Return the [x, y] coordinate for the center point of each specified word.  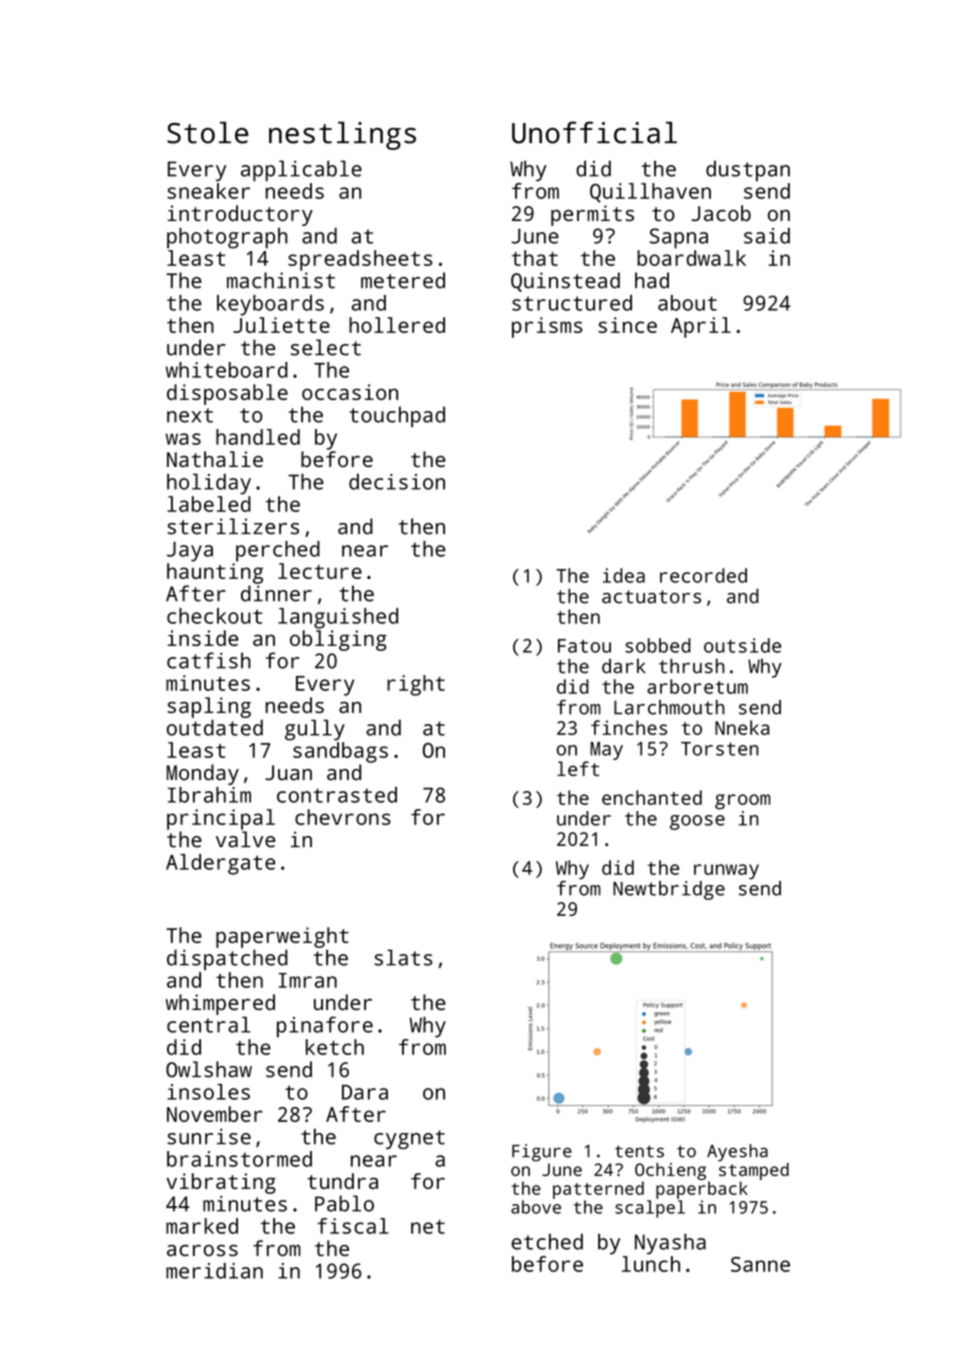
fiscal [352, 1226]
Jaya [190, 552]
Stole [207, 133]
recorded [703, 575]
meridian [214, 1271]
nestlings [342, 136]
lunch [651, 1264]
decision [397, 482]
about [687, 303]
